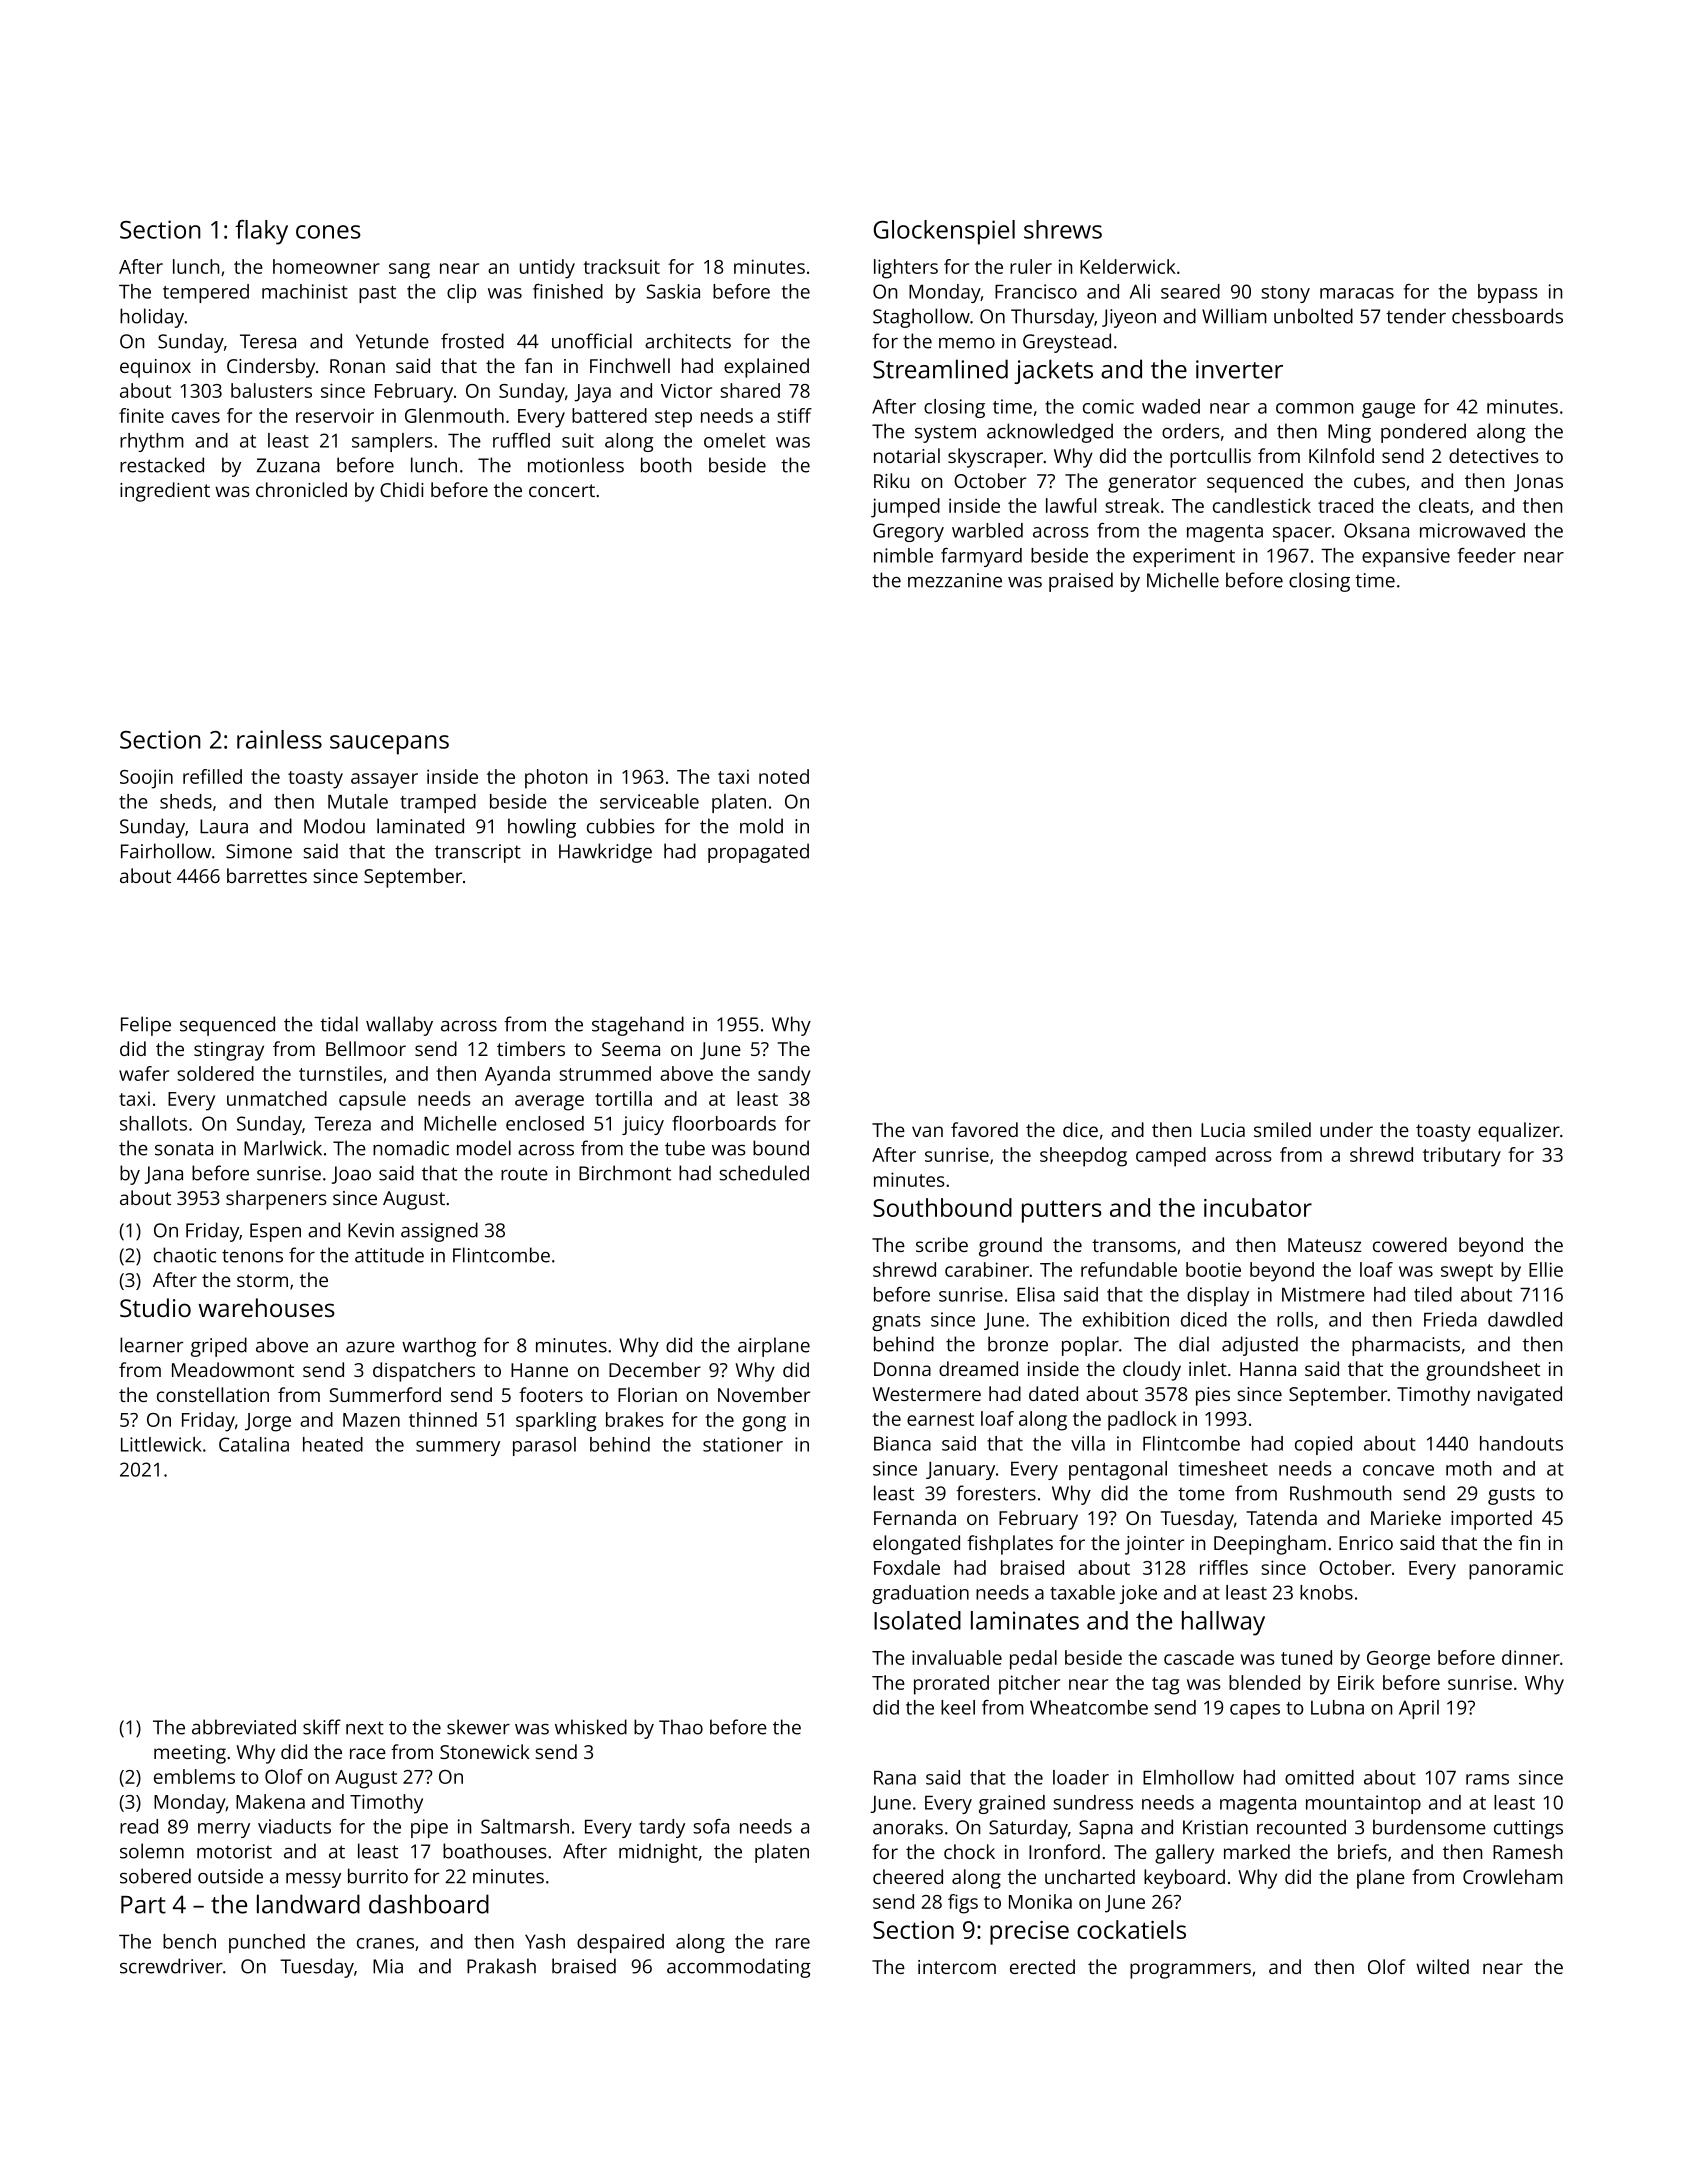  I want to click on concert, so click(562, 490).
